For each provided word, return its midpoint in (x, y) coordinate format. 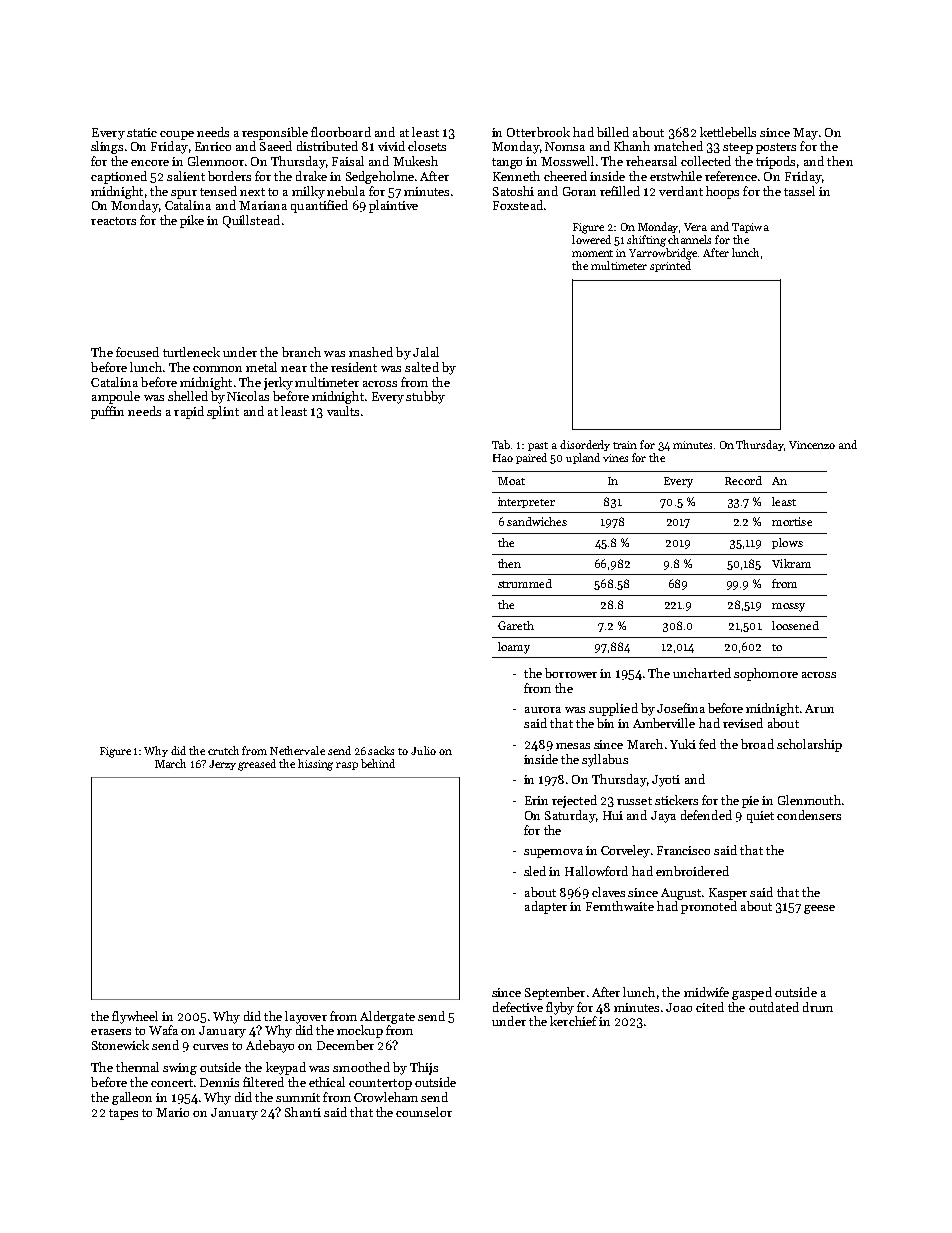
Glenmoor (216, 161)
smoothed (361, 1067)
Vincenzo (812, 445)
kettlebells (728, 132)
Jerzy (222, 765)
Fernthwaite (620, 906)
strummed (525, 583)
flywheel (135, 1017)
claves (608, 892)
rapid (189, 412)
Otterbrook (538, 132)
